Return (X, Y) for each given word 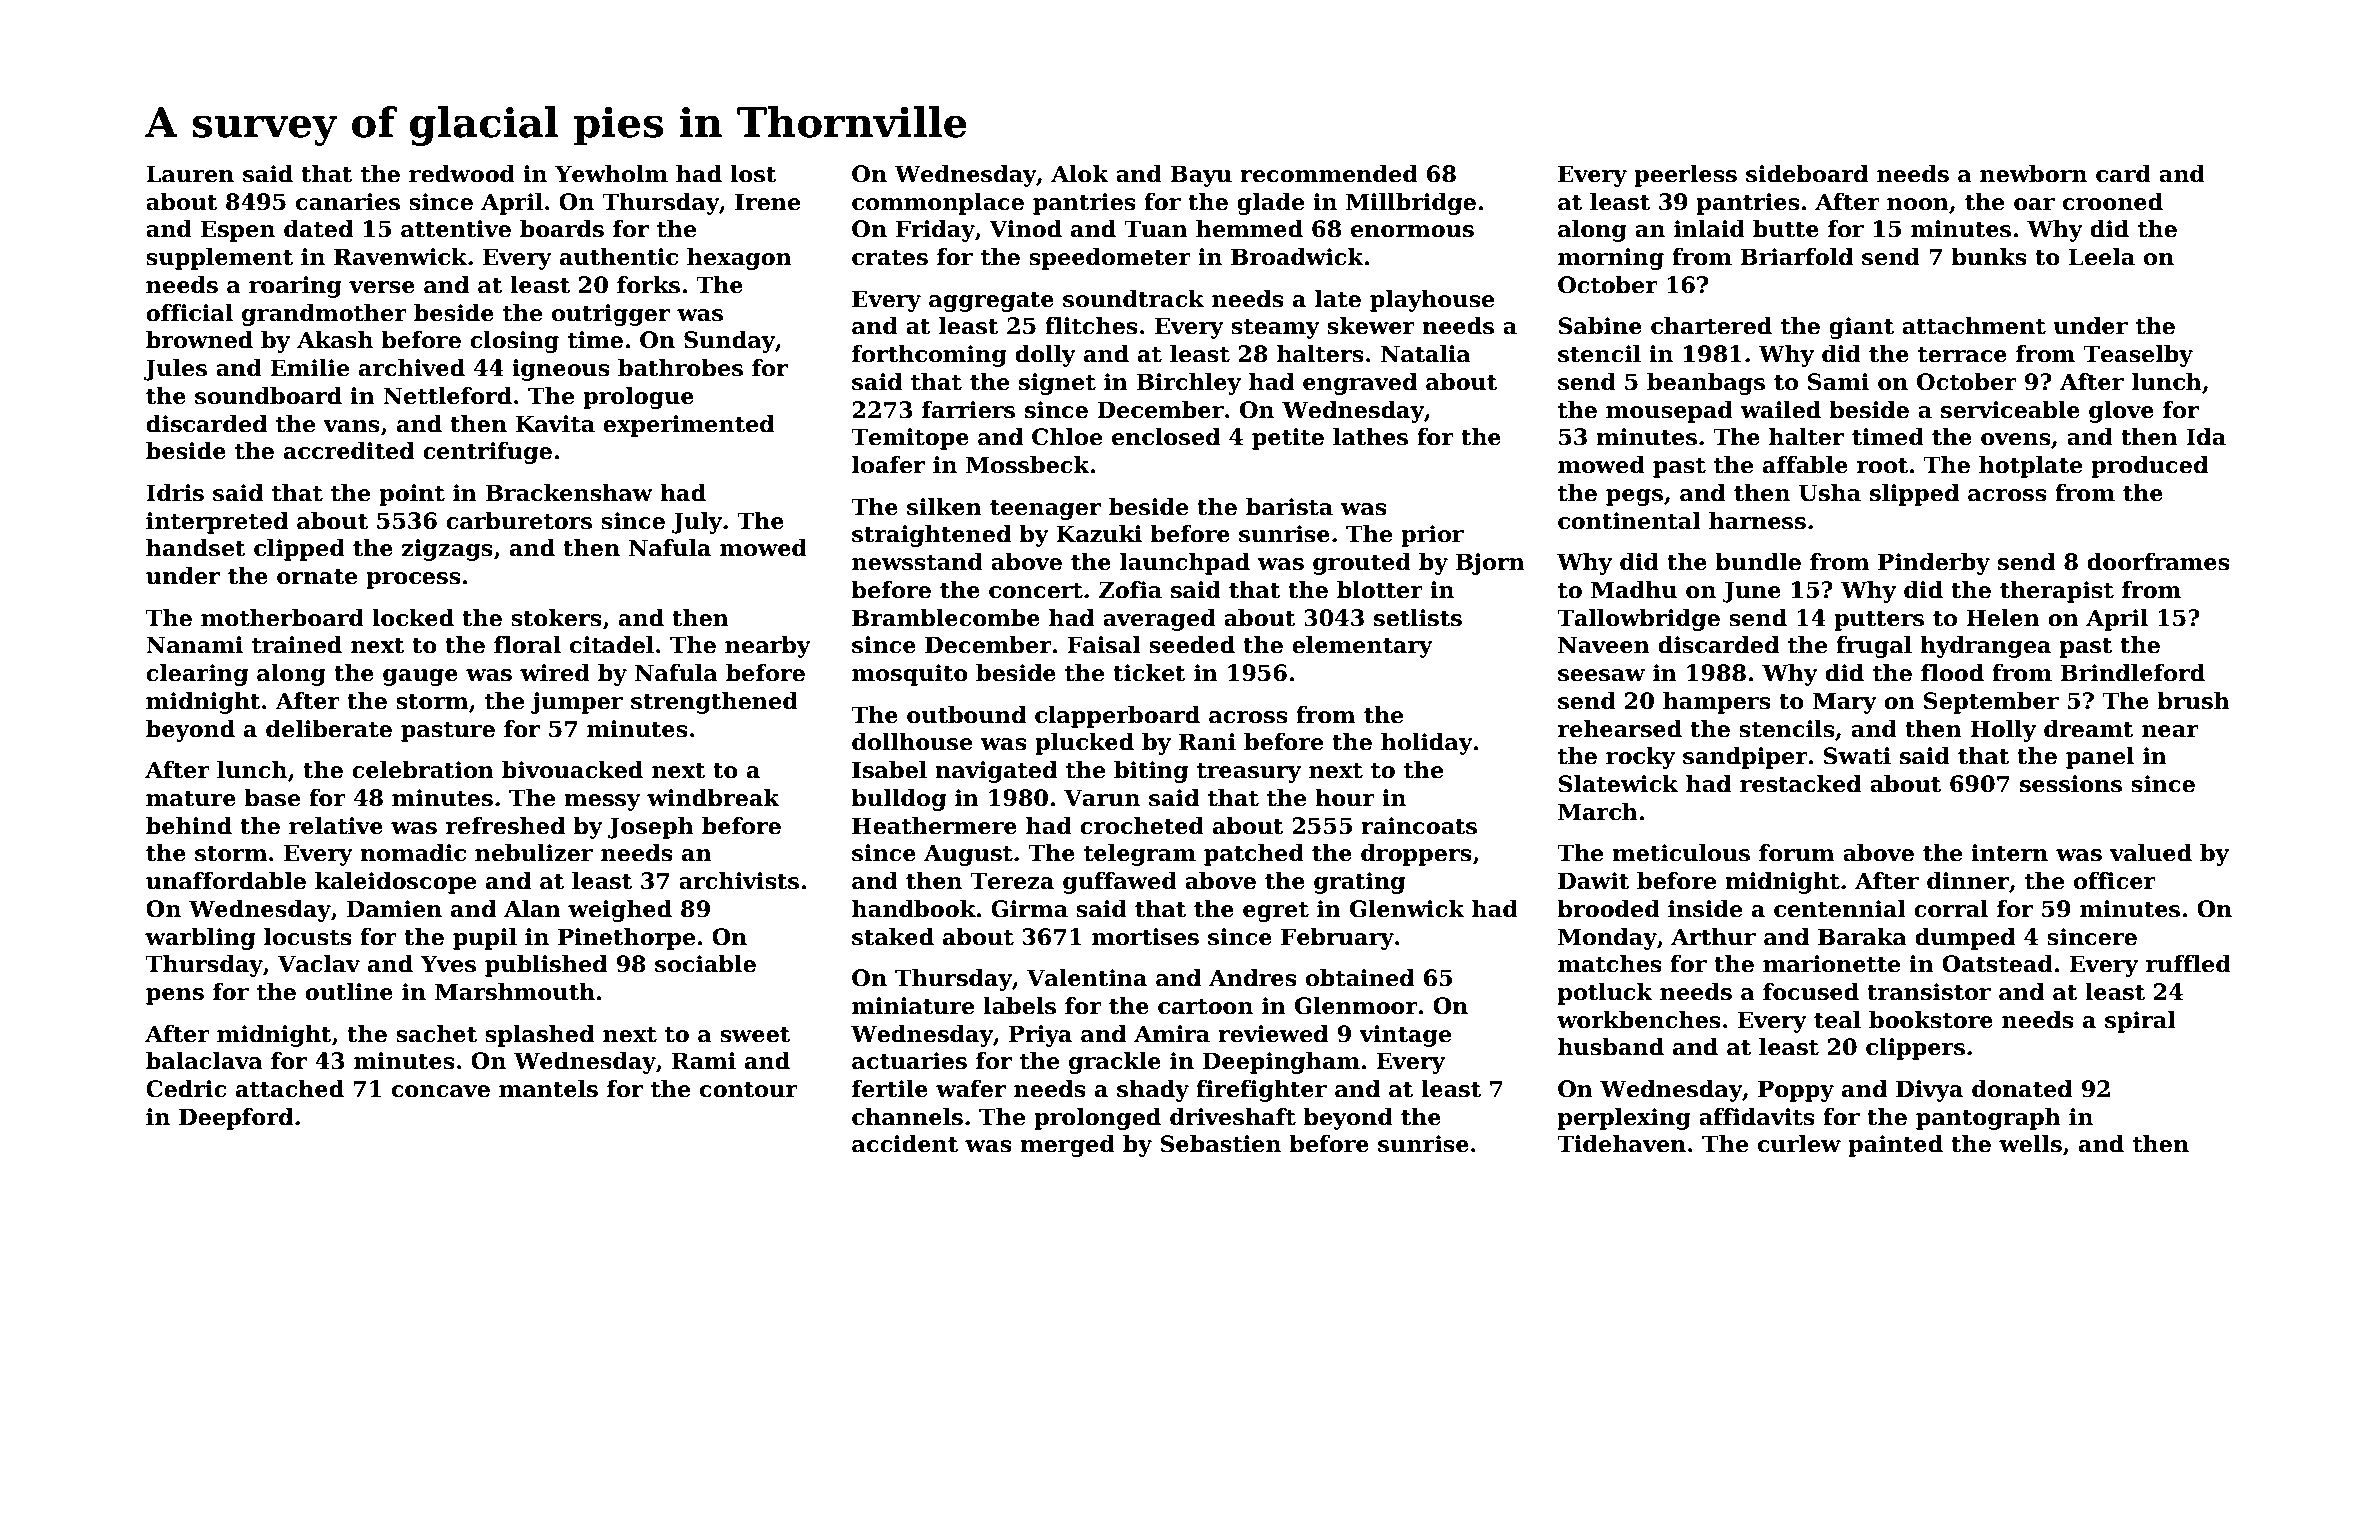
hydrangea (1985, 647)
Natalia (1426, 354)
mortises (1145, 937)
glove (2121, 412)
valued (2151, 853)
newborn (2033, 174)
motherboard (282, 618)
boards (562, 229)
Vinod (1025, 229)
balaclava (204, 1061)
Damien (394, 909)
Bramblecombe (946, 618)
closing (514, 342)
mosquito (910, 675)
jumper (577, 703)
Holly (2003, 731)
